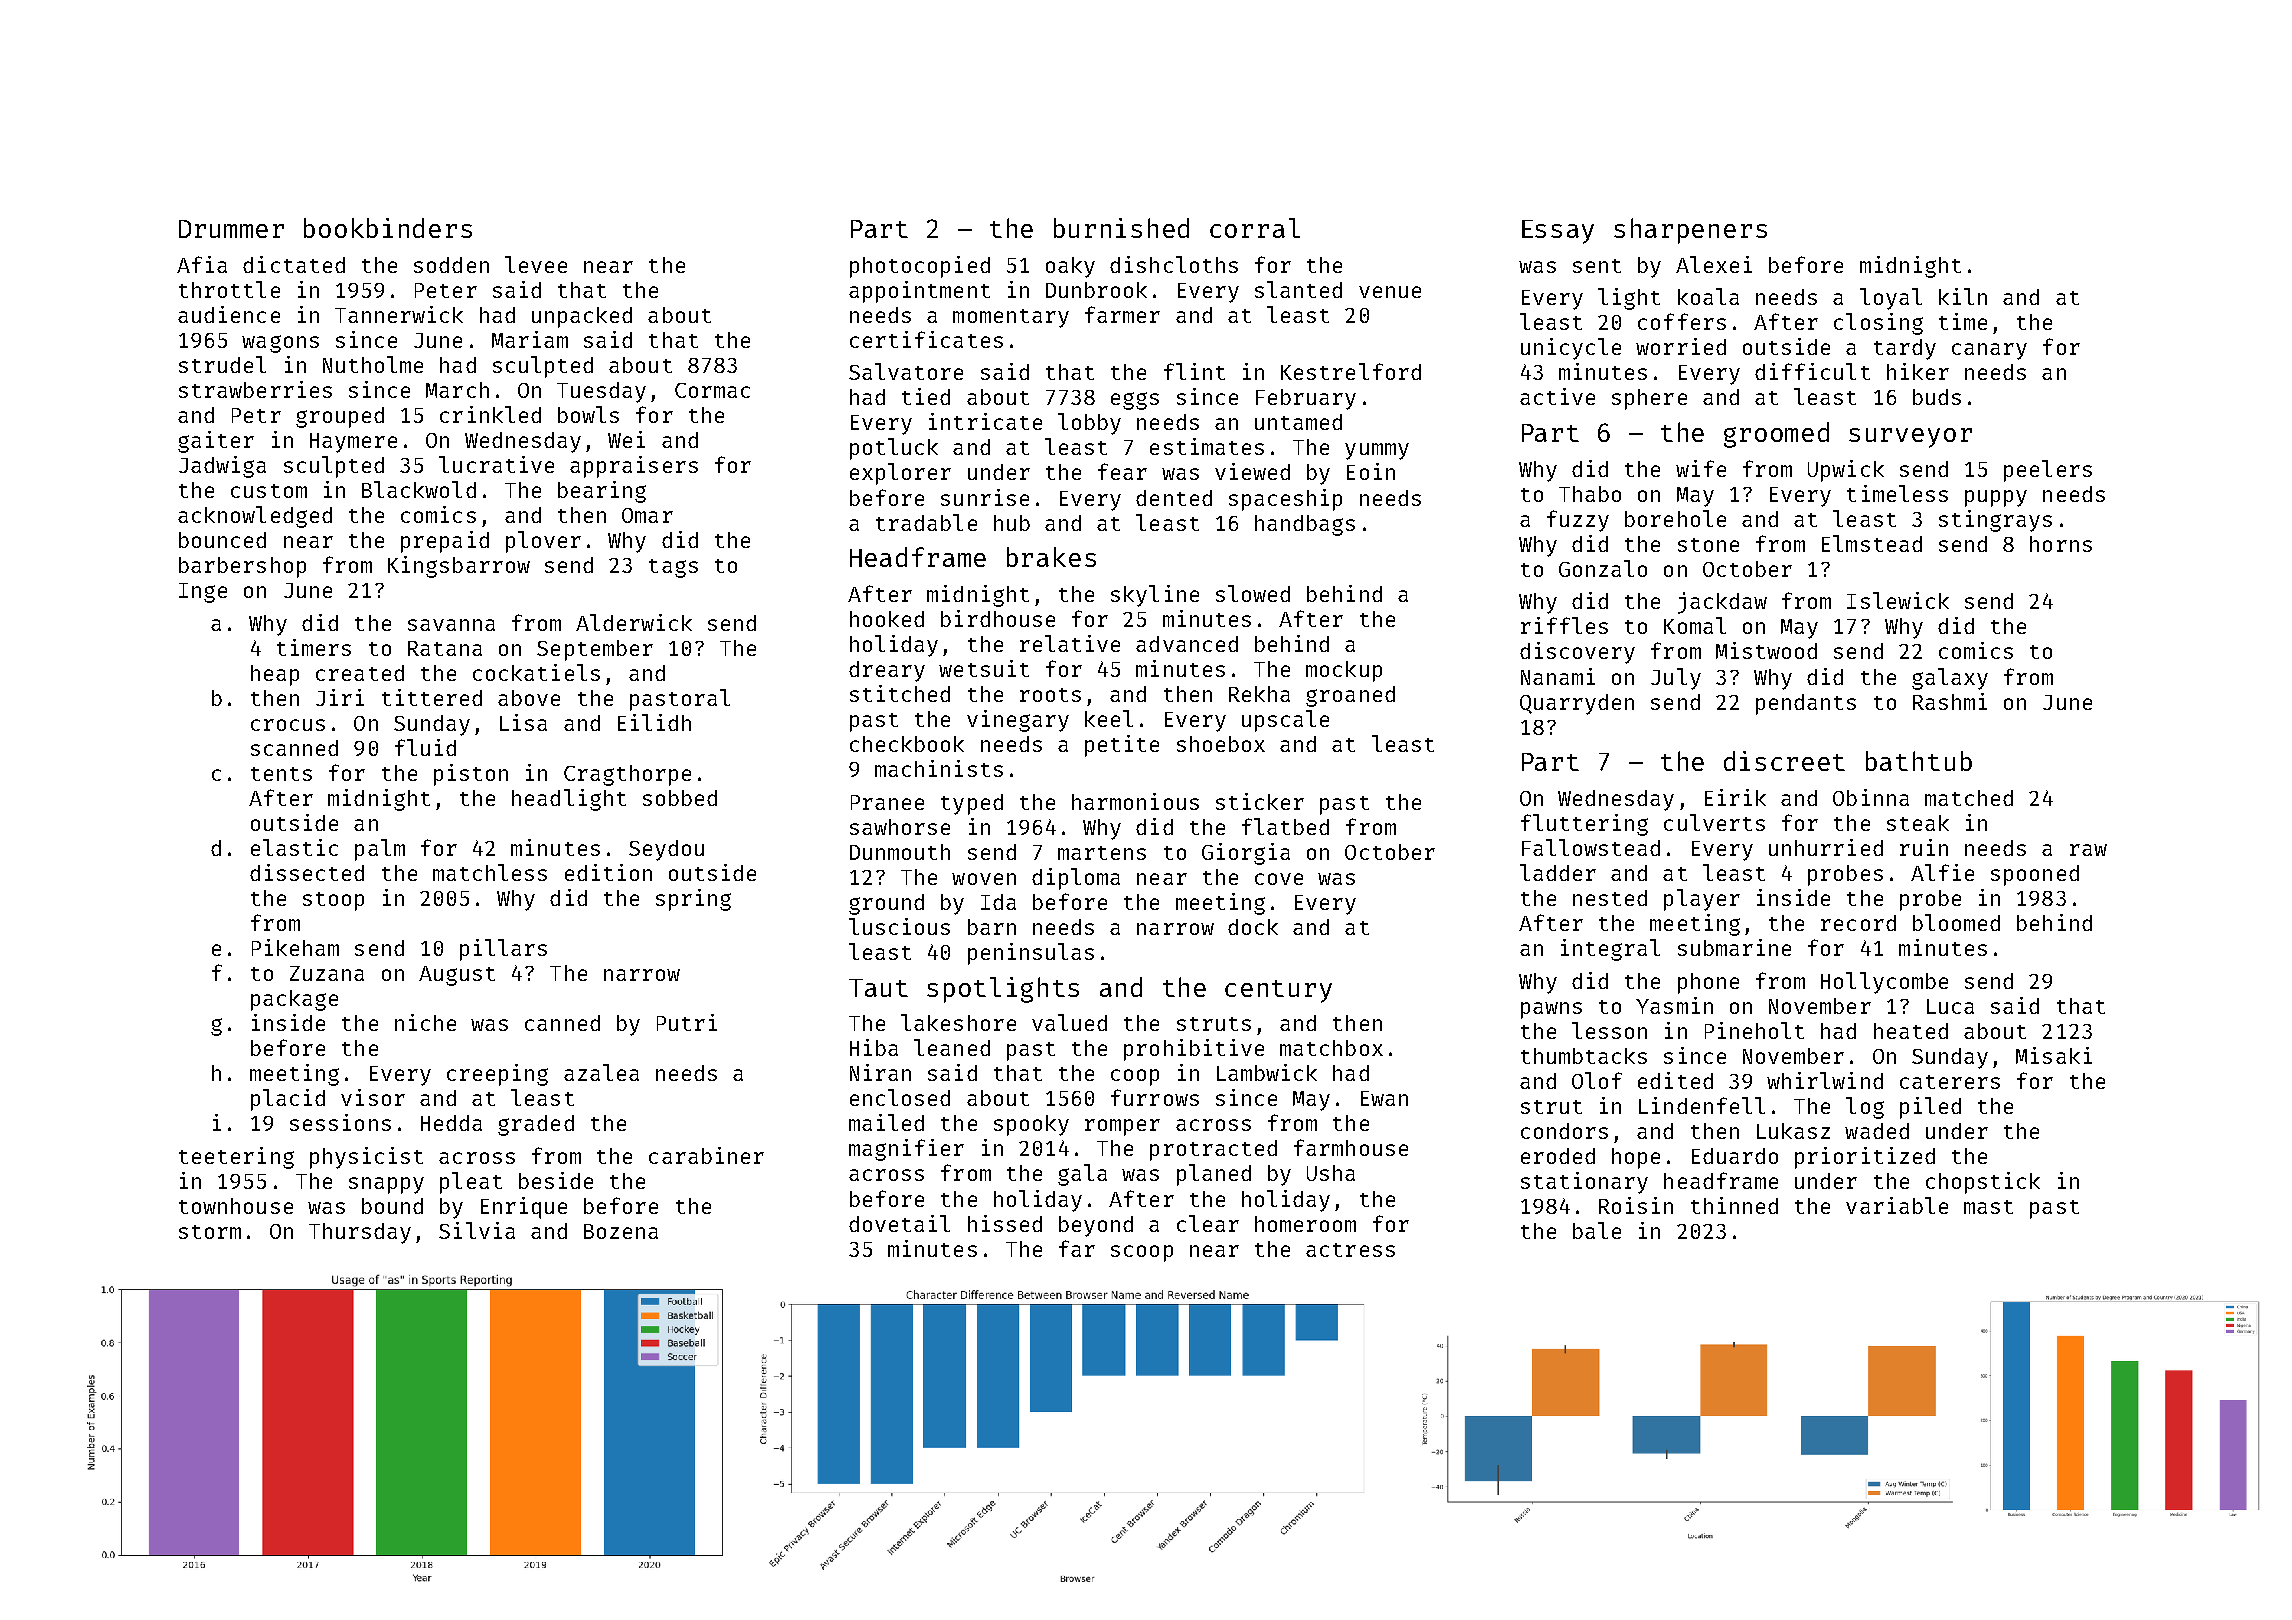  What do you see at coordinates (1350, 1250) in the page?
I see `actress` at bounding box center [1350, 1250].
